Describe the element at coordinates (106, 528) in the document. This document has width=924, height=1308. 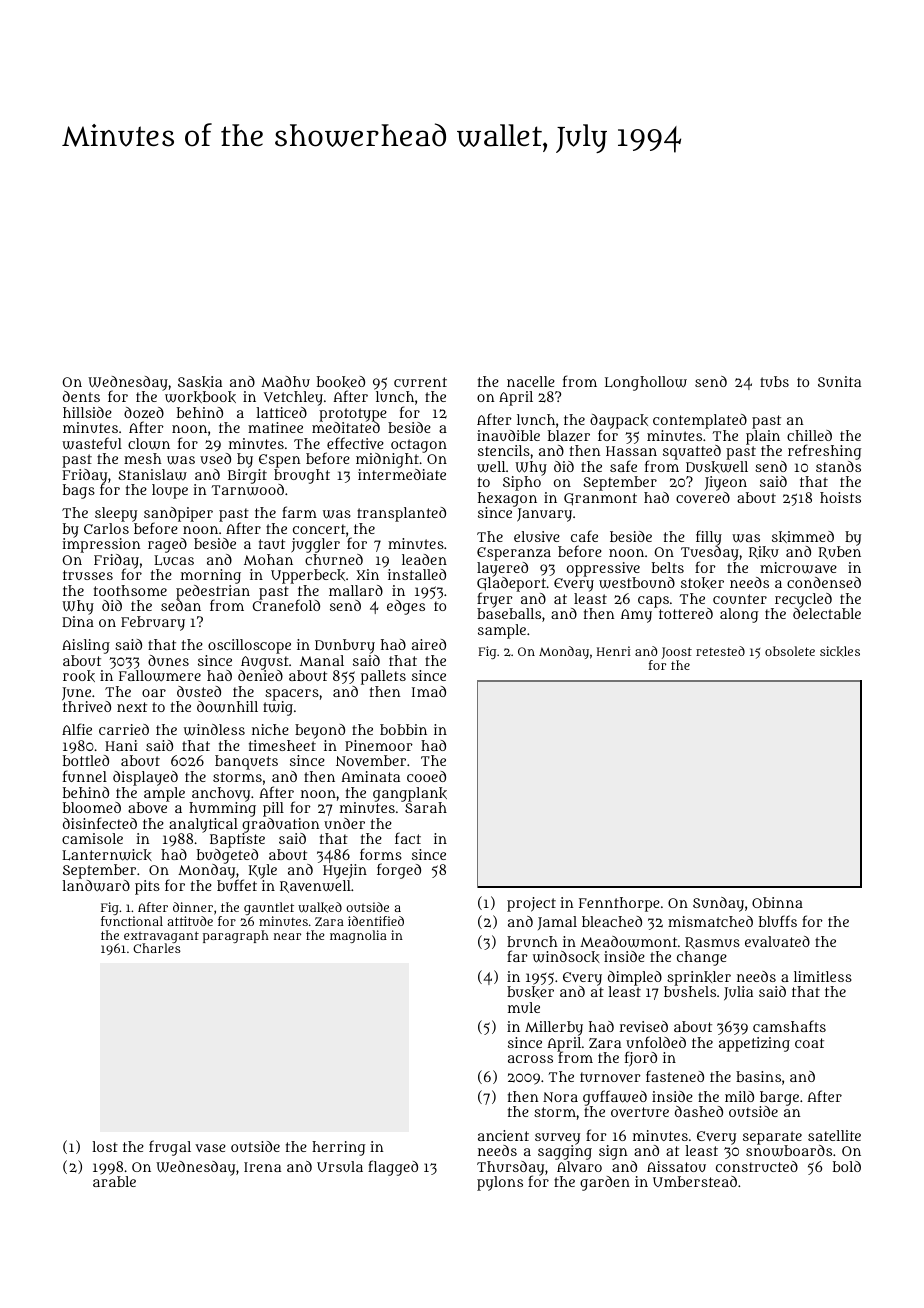
I see `Carlos` at that location.
